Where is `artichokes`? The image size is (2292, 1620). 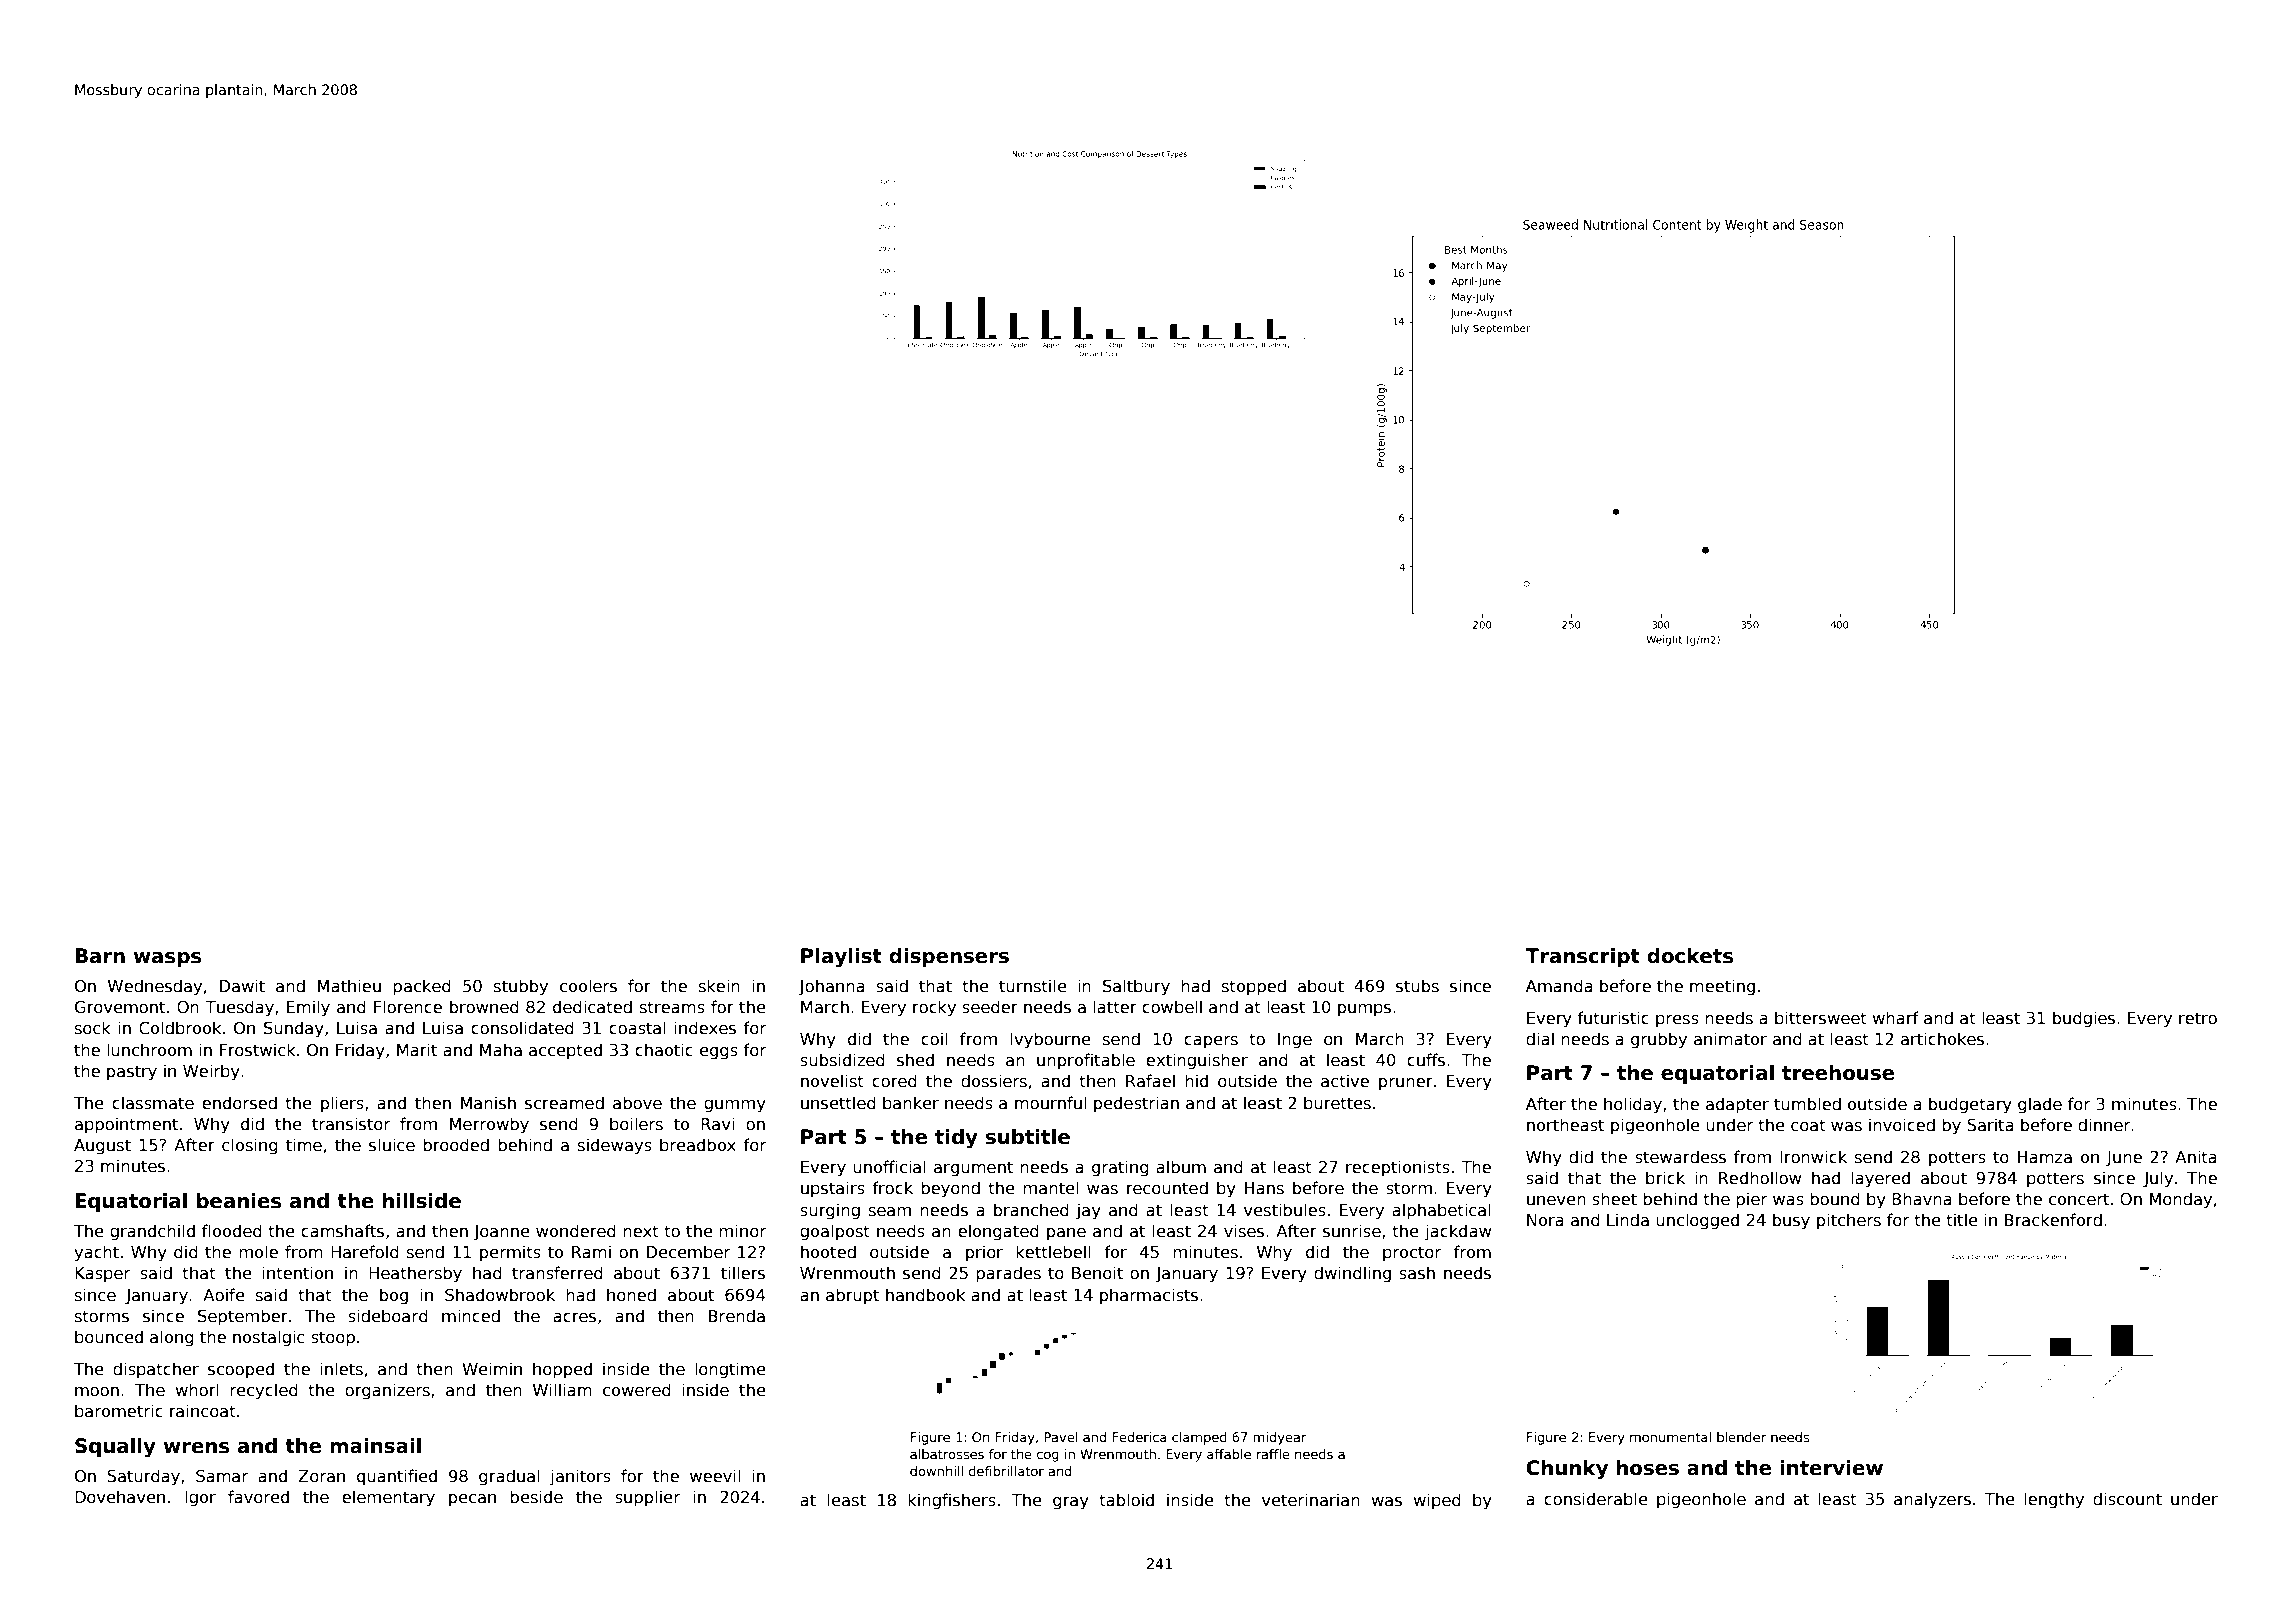
artichokes is located at coordinates (1942, 1039).
